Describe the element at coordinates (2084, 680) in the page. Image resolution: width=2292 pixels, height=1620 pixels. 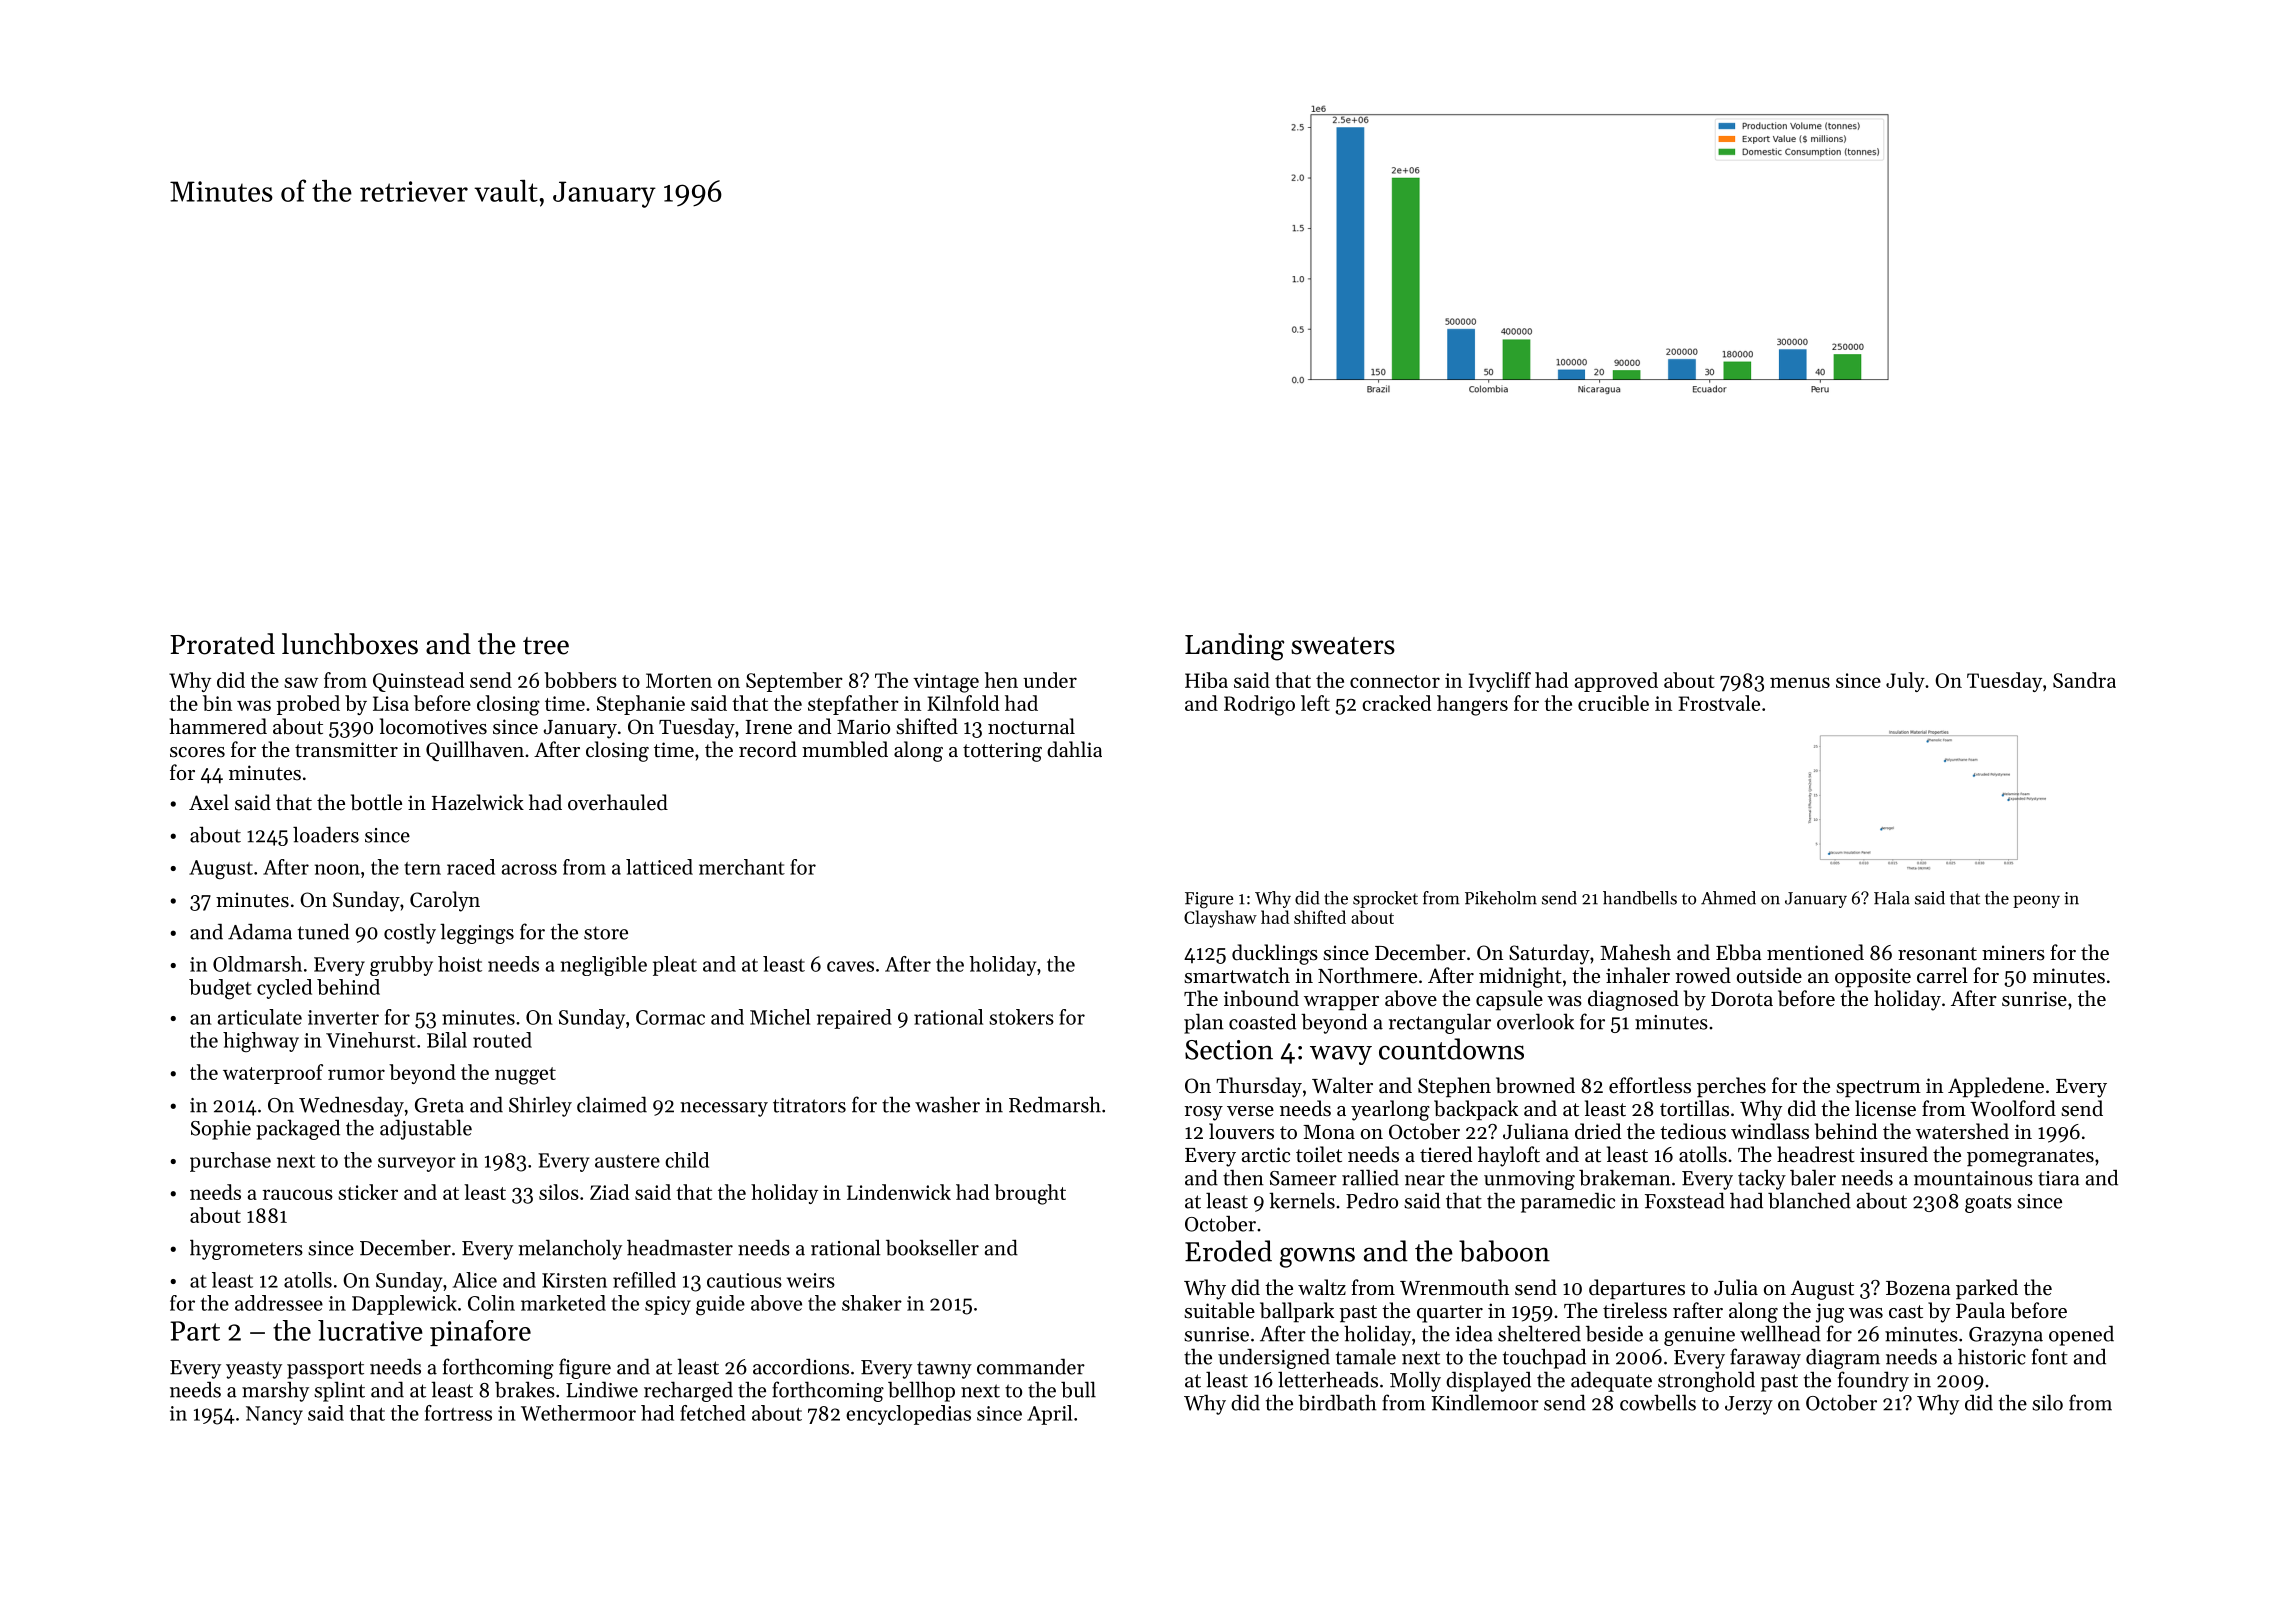
I see `Sandra` at that location.
